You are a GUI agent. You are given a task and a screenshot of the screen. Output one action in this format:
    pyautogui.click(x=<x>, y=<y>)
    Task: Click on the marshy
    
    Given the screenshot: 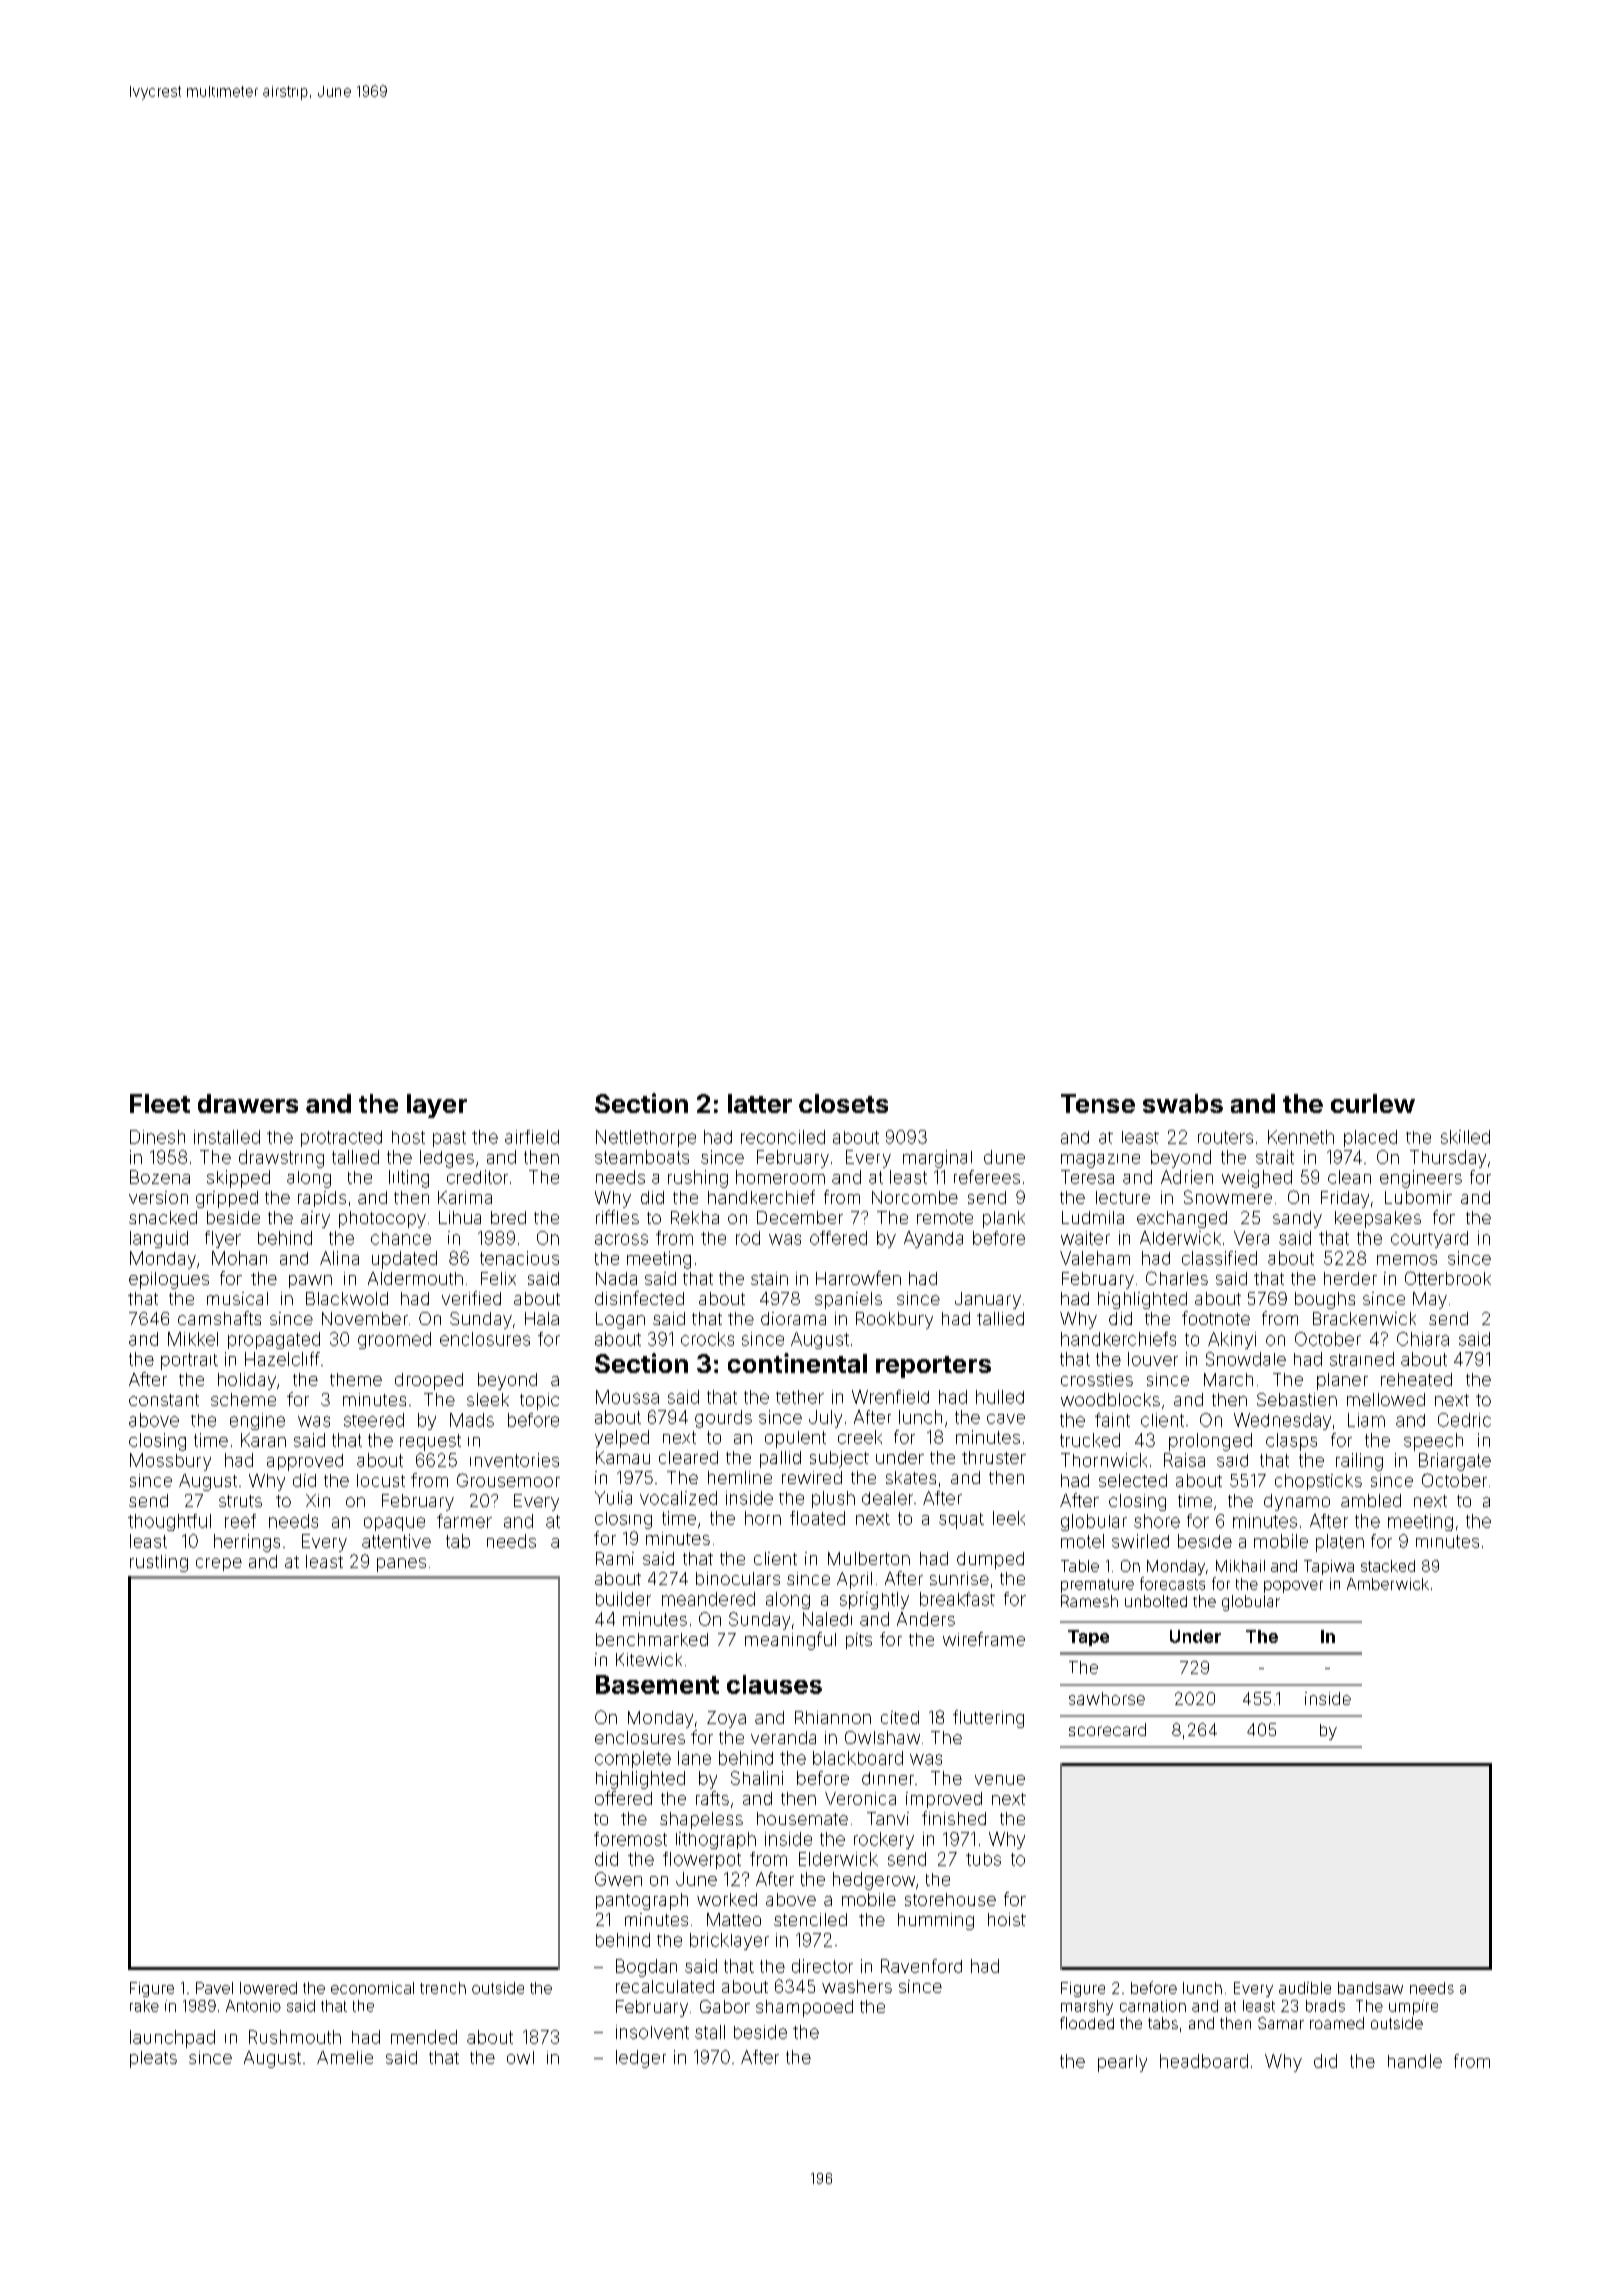 What is the action you would take?
    pyautogui.click(x=1087, y=2007)
